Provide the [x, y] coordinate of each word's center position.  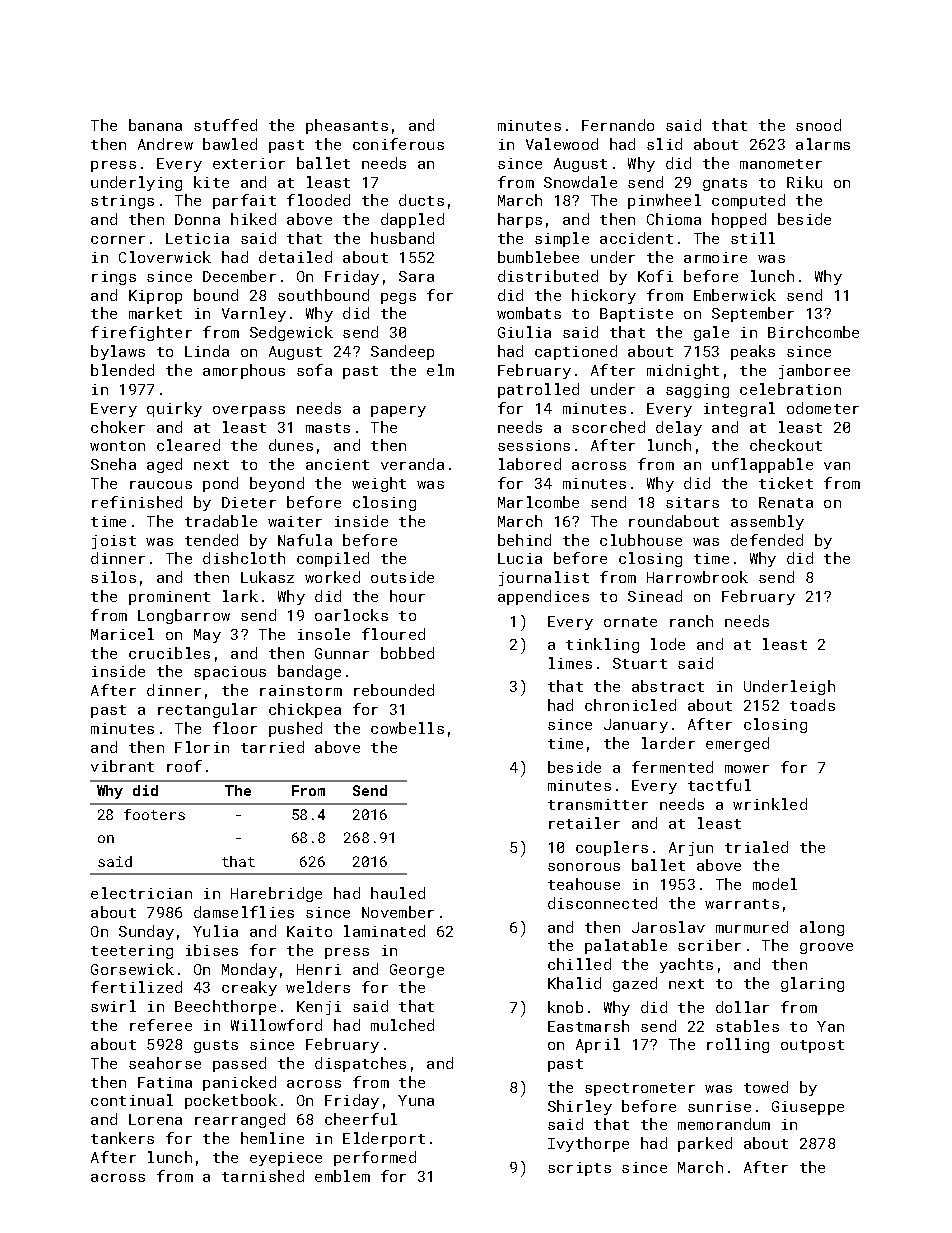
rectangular [207, 710]
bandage [309, 672]
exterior [249, 163]
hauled [398, 893]
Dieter [249, 502]
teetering [132, 952]
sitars [692, 502]
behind [524, 540]
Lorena [155, 1119]
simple [562, 239]
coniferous [398, 144]
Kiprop [155, 297]
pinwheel [664, 201]
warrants [742, 904]
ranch [691, 621]
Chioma [674, 219]
